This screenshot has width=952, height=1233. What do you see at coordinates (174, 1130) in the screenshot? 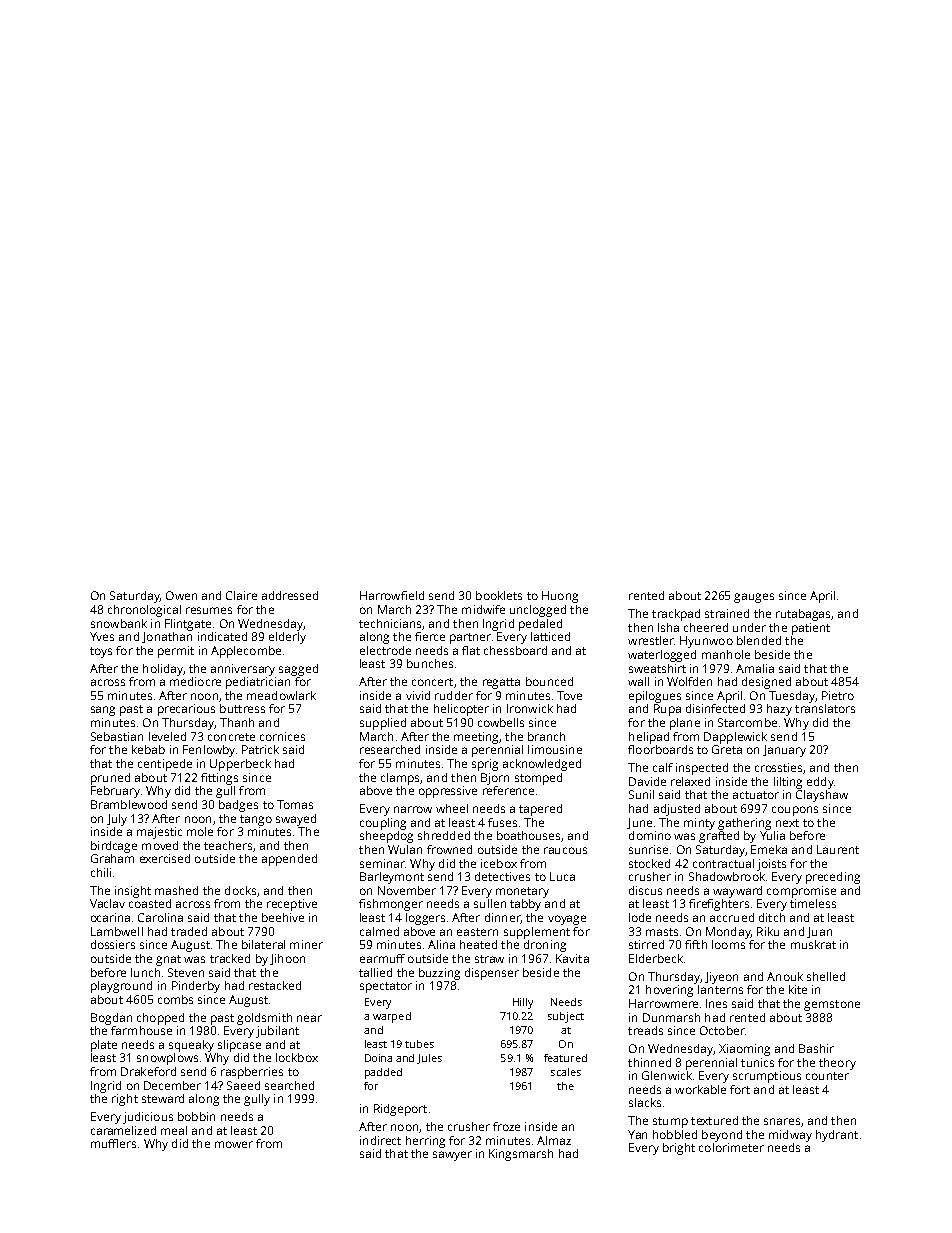
I see `meal` at bounding box center [174, 1130].
